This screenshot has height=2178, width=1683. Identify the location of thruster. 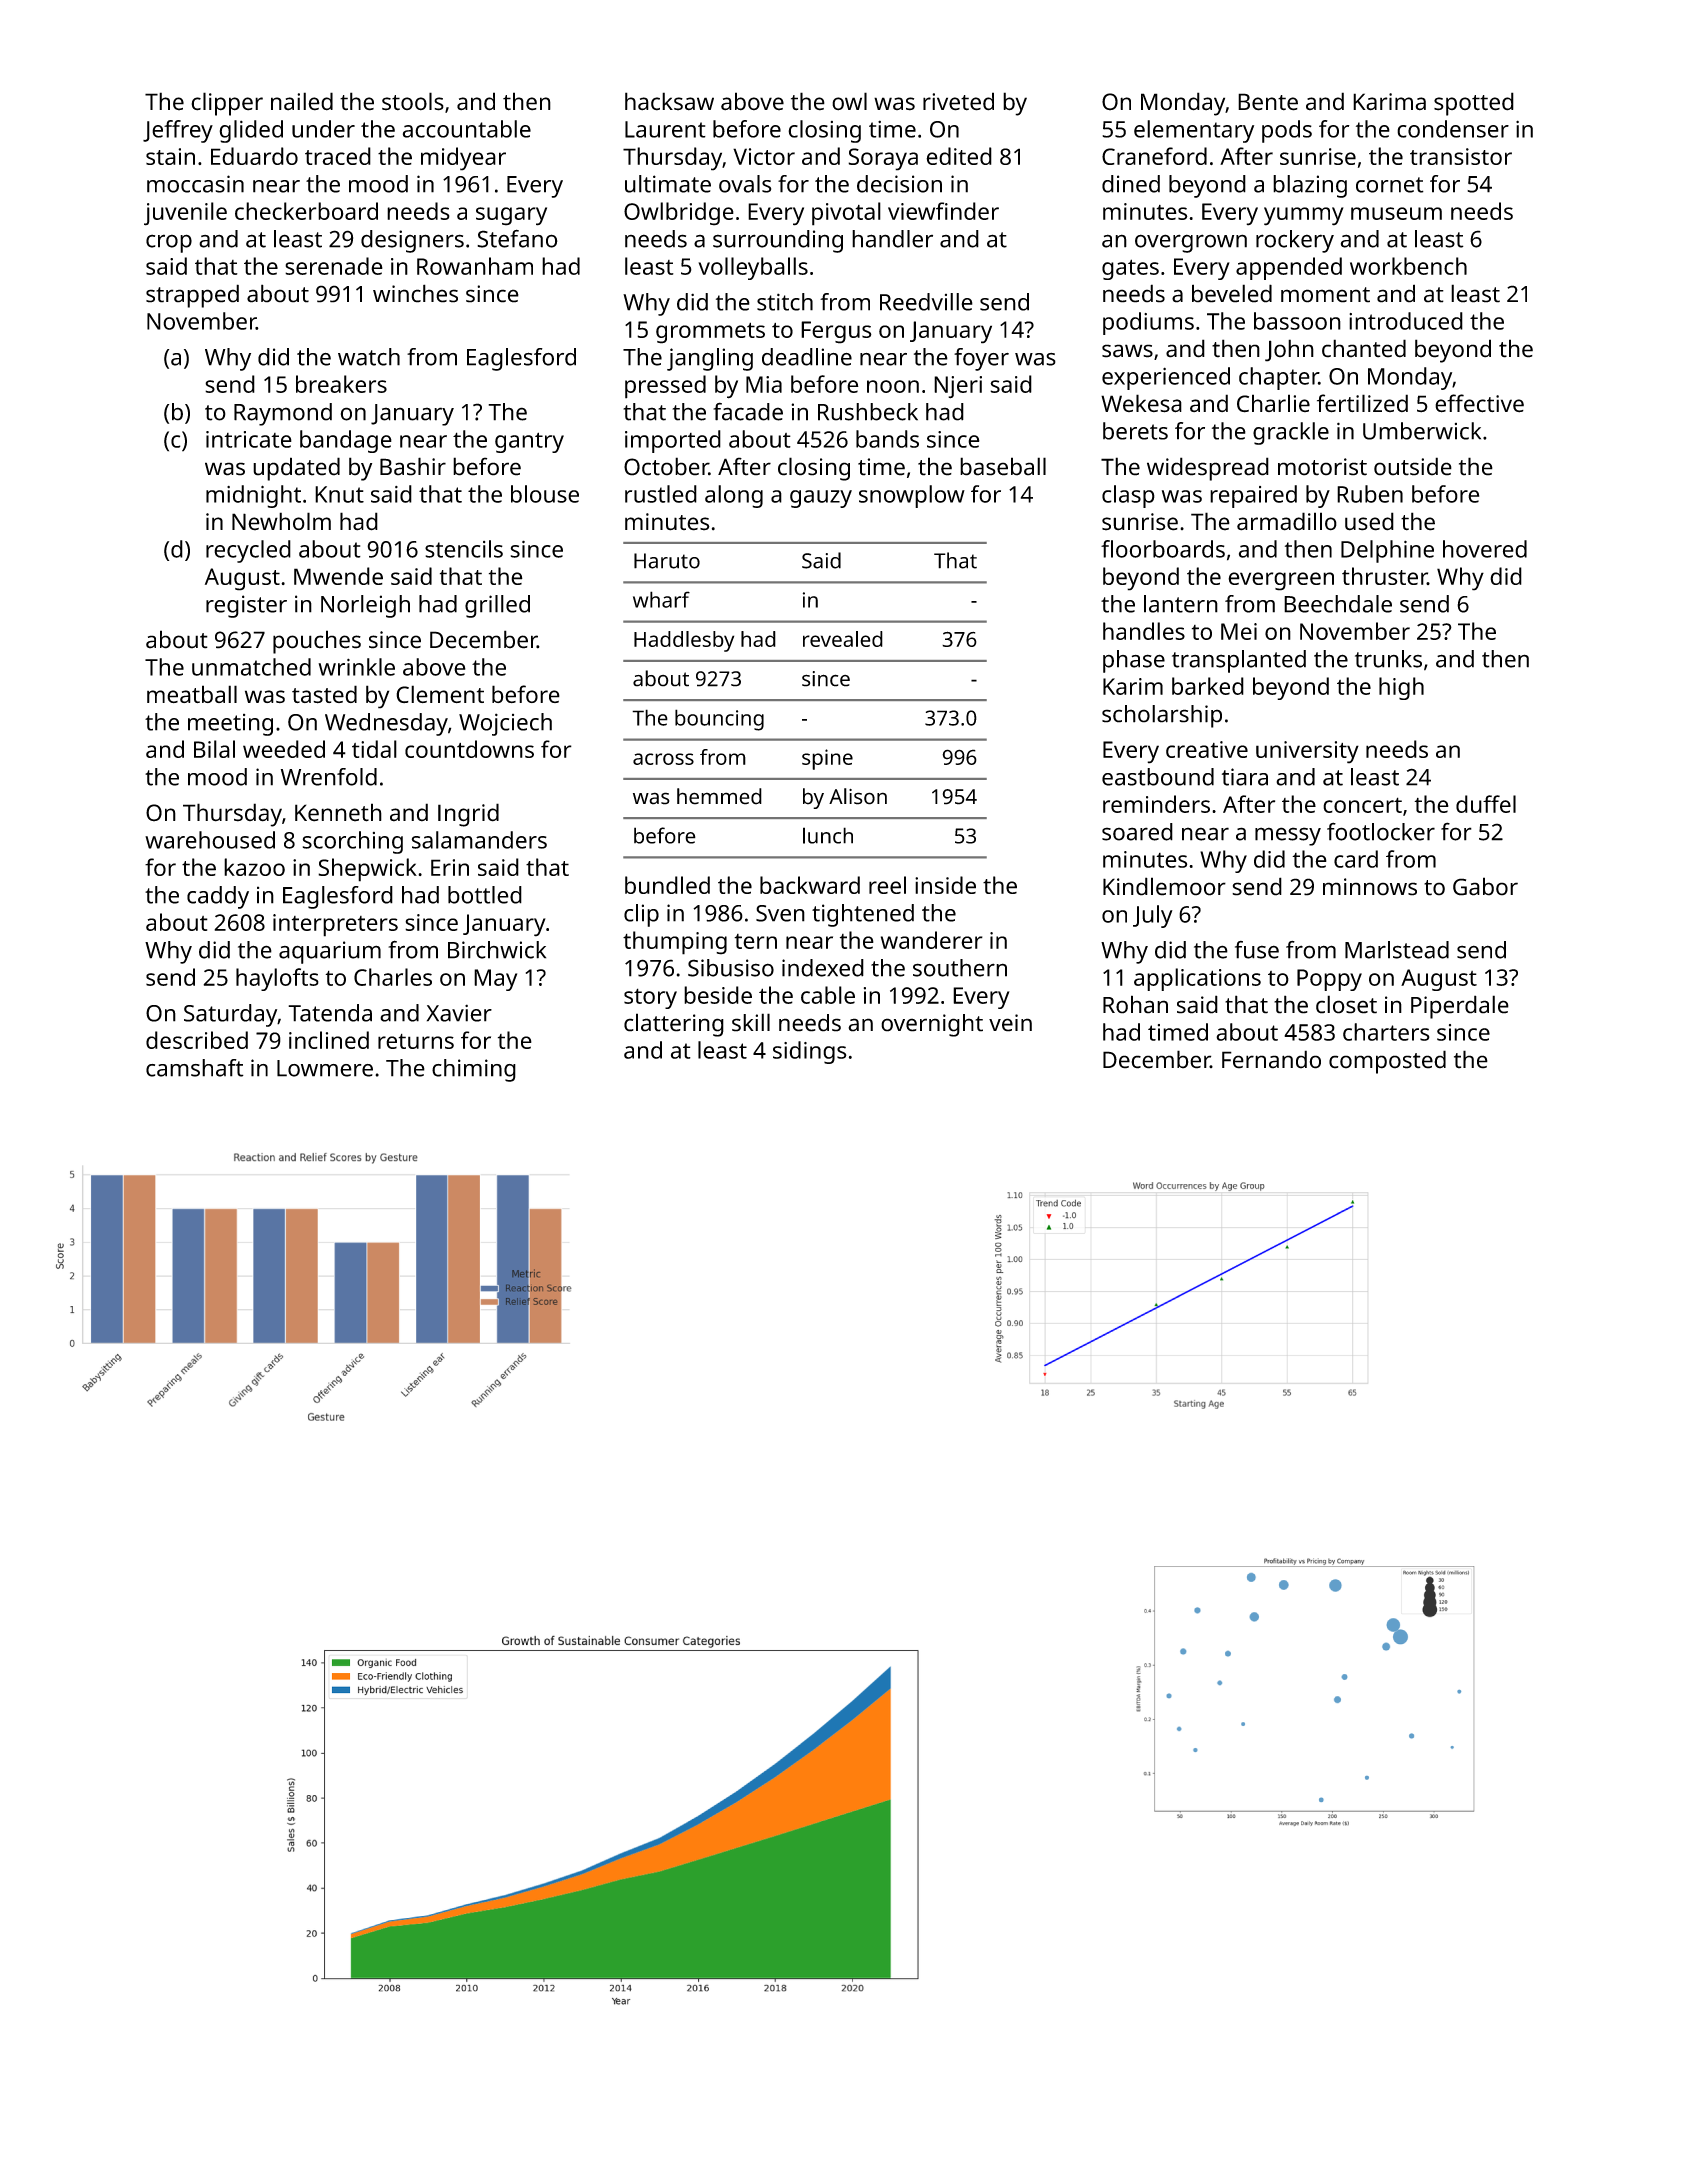
(1384, 576).
